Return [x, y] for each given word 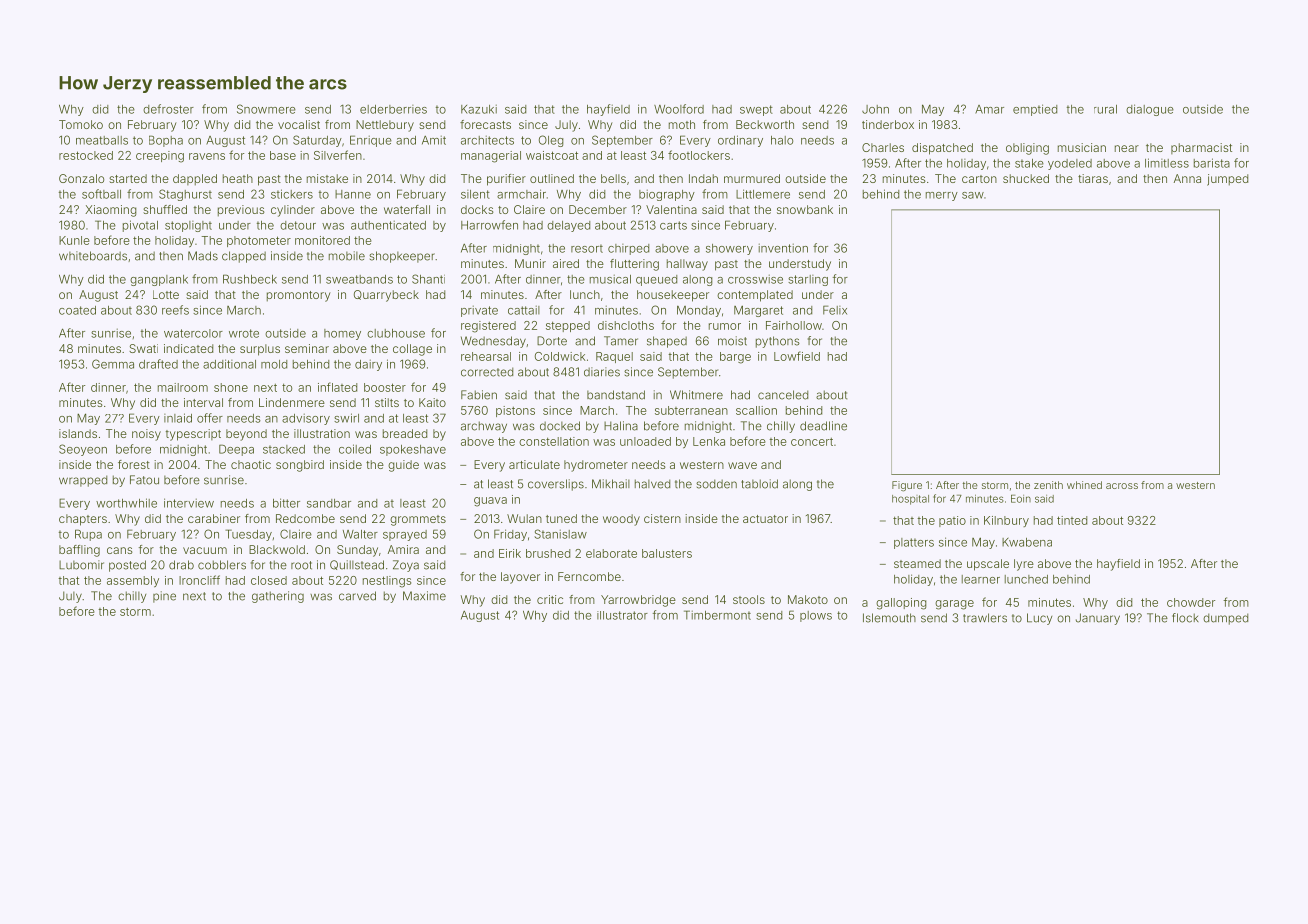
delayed [569, 226]
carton [979, 179]
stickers [292, 194]
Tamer [621, 341]
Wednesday [493, 342]
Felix [835, 310]
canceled [783, 395]
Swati [143, 348]
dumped [1226, 619]
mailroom [183, 387]
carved [357, 596]
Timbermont [717, 615]
